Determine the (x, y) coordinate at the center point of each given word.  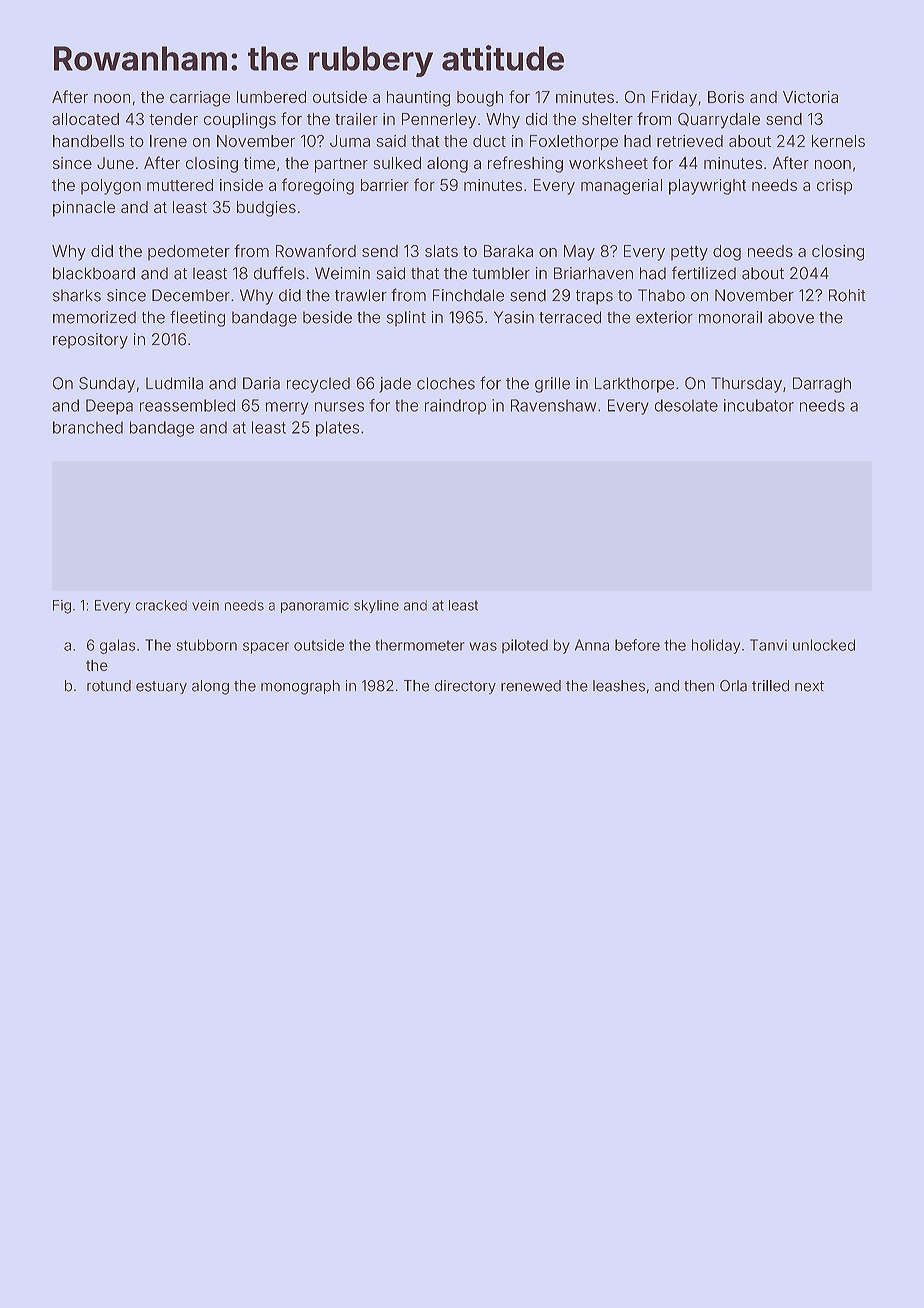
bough (480, 99)
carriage (200, 99)
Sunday (107, 385)
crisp (834, 187)
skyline (376, 606)
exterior (664, 317)
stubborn (206, 645)
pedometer (189, 253)
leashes (619, 686)
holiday (716, 646)
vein (205, 605)
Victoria (810, 97)
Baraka (508, 251)
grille (552, 385)
